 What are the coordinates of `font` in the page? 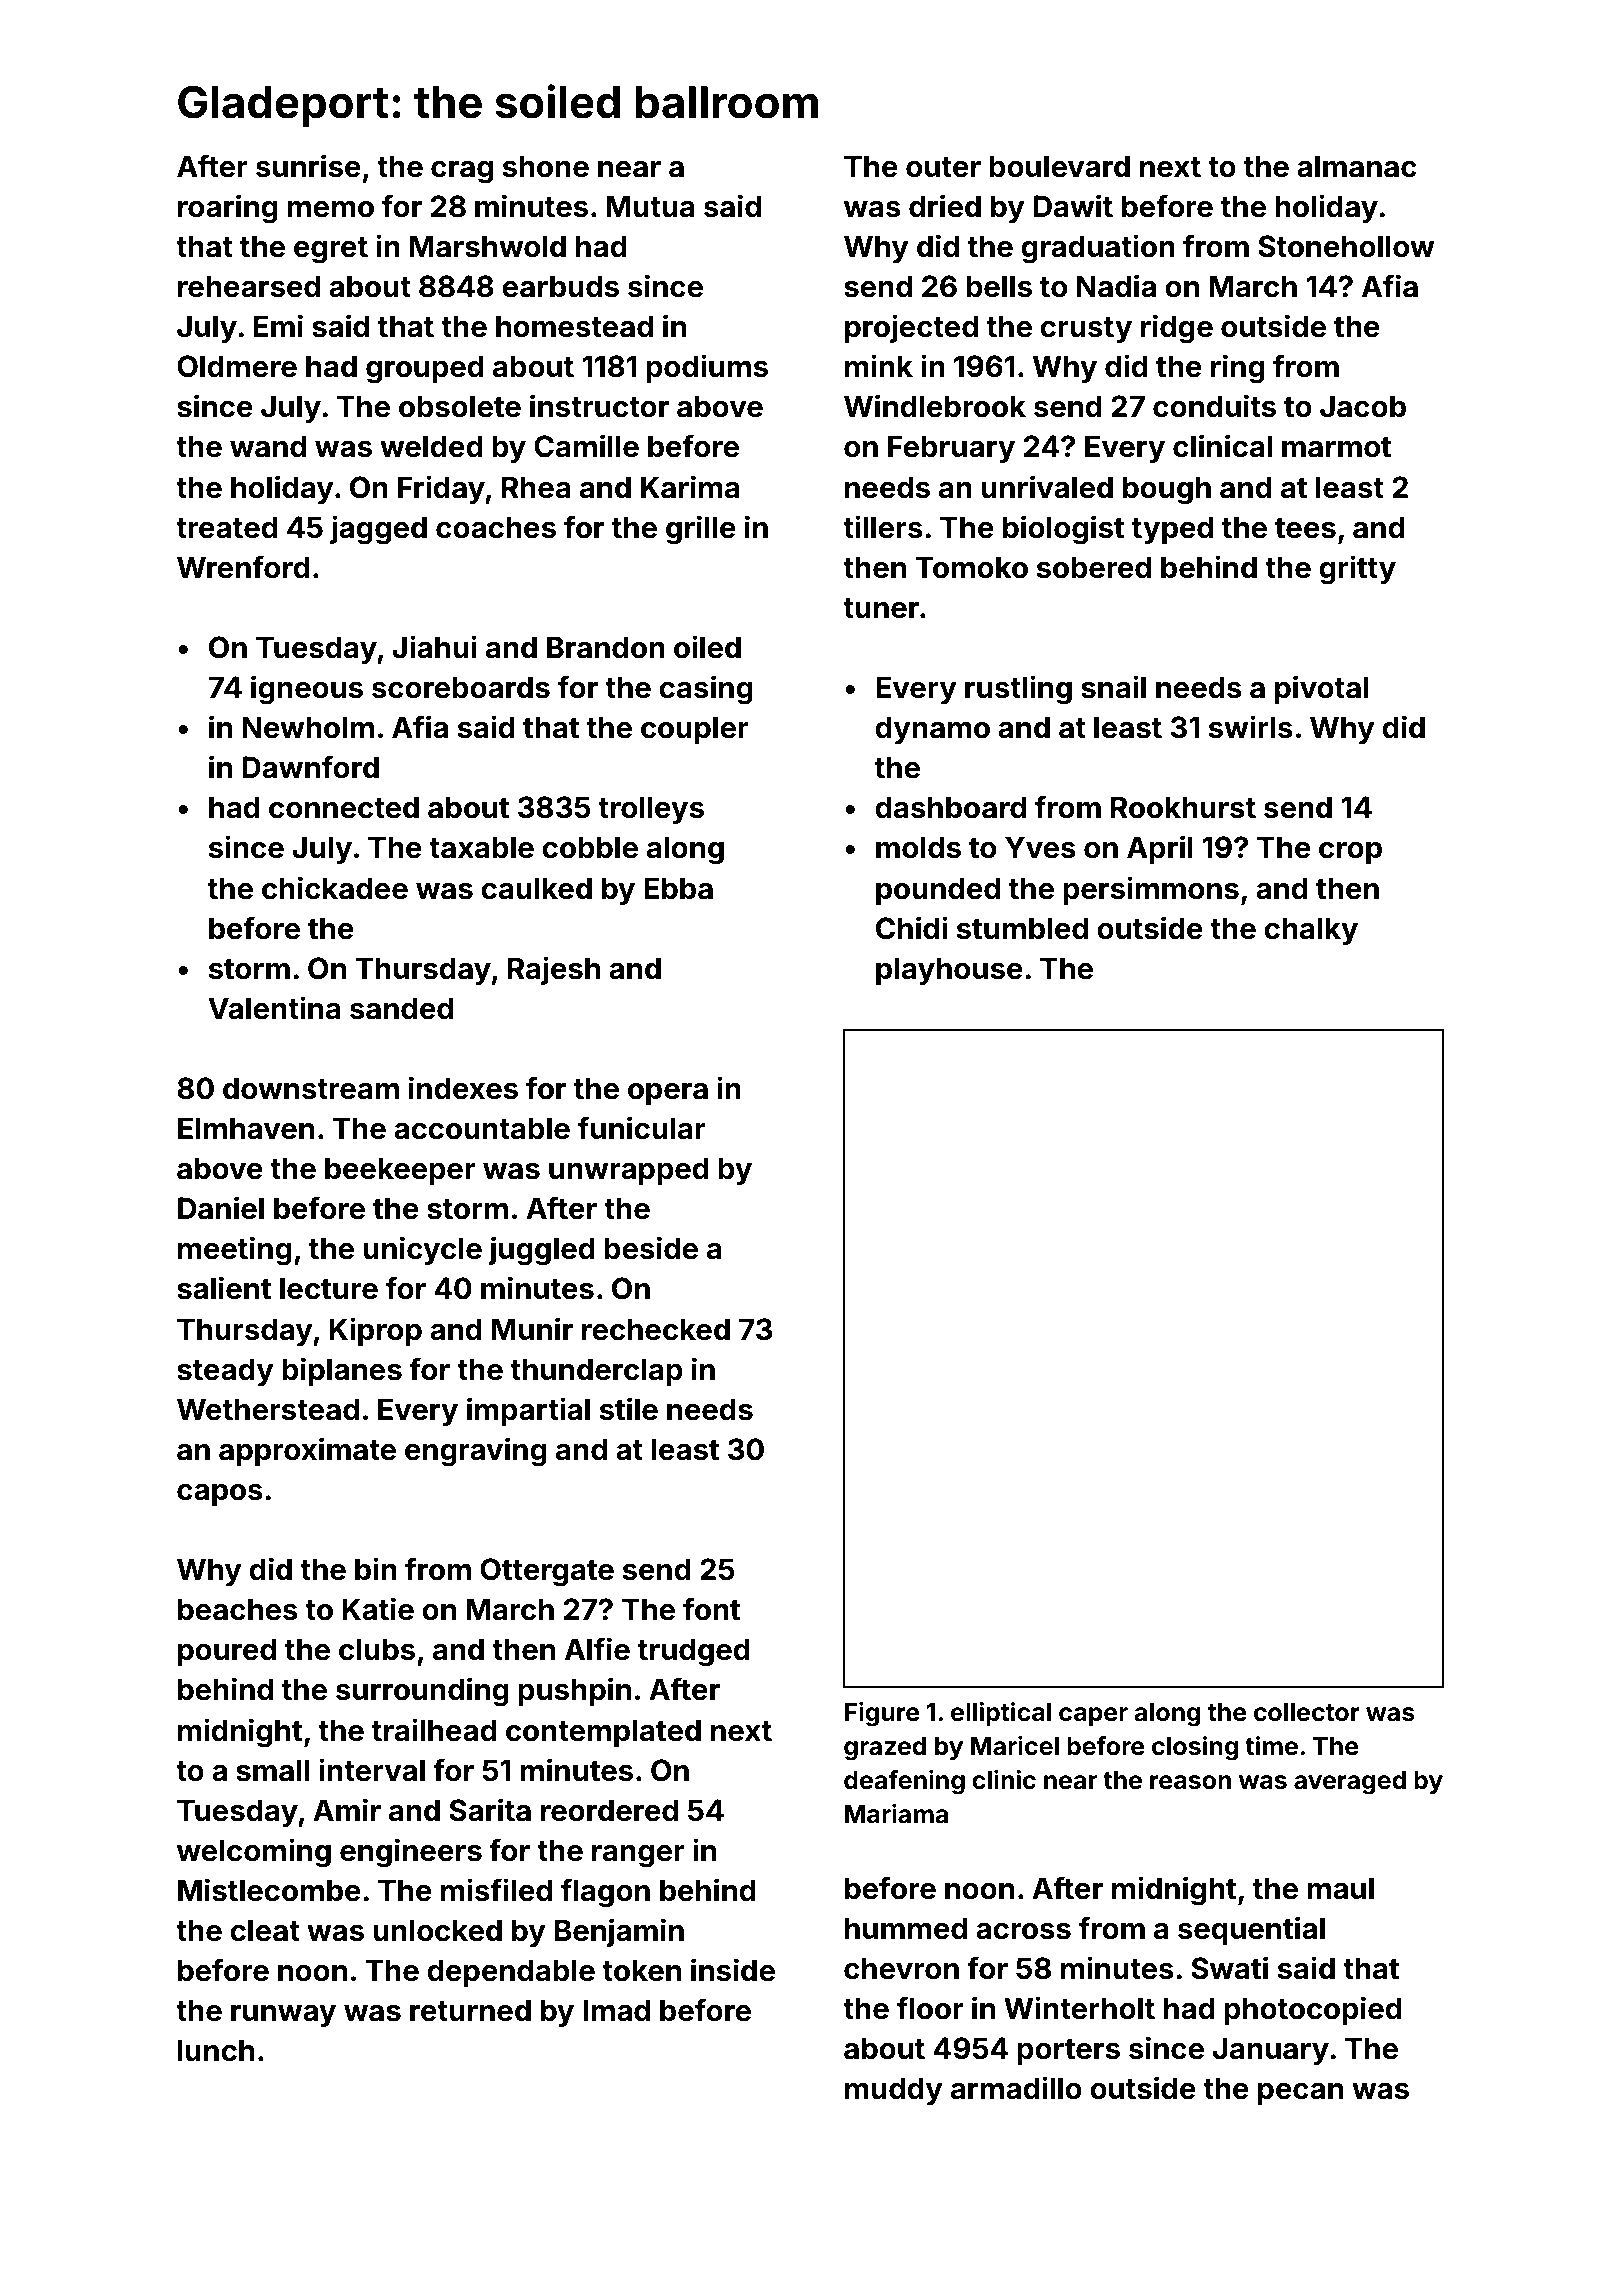 It's located at (711, 1609).
